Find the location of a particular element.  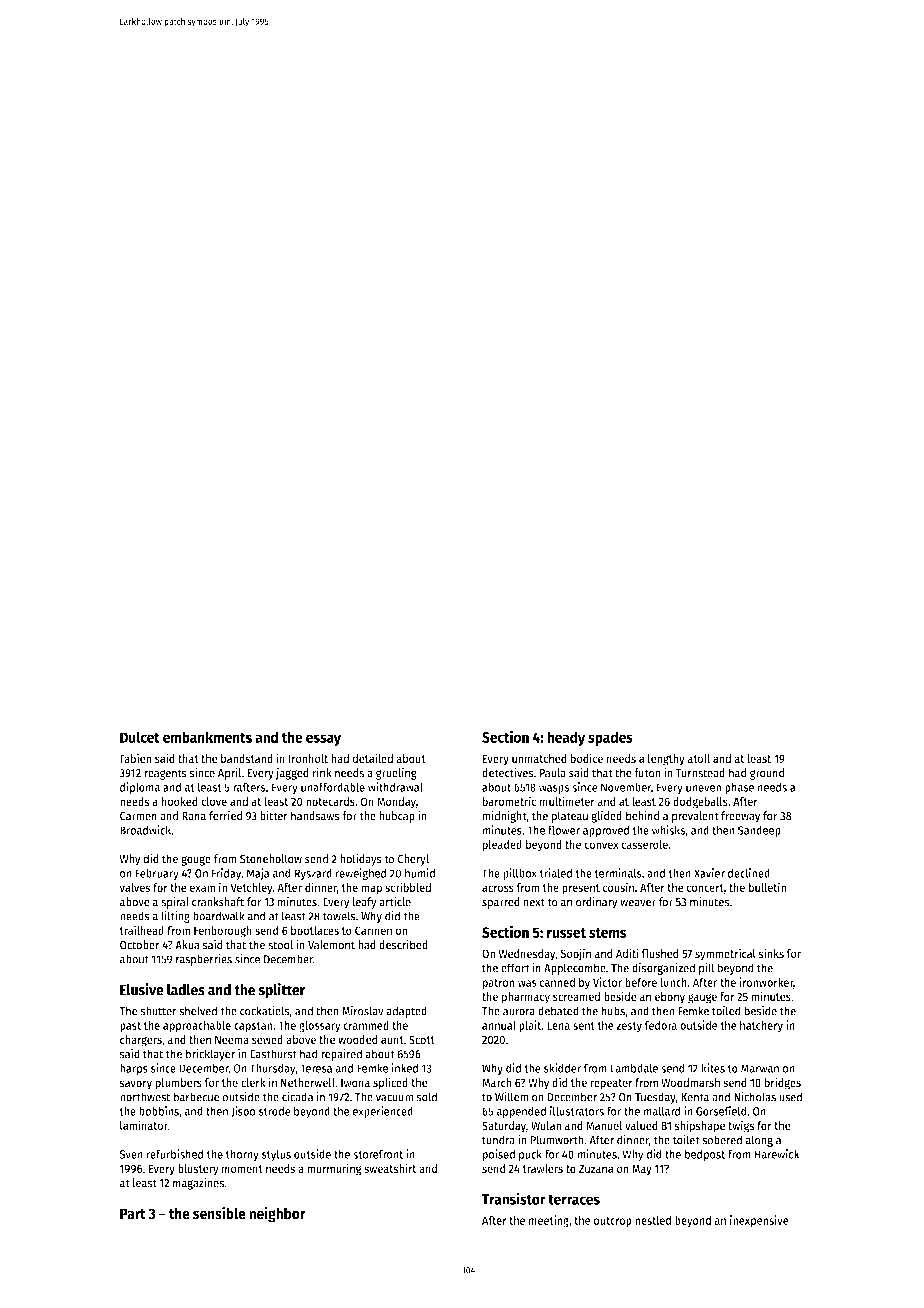

poised is located at coordinates (498, 1155).
